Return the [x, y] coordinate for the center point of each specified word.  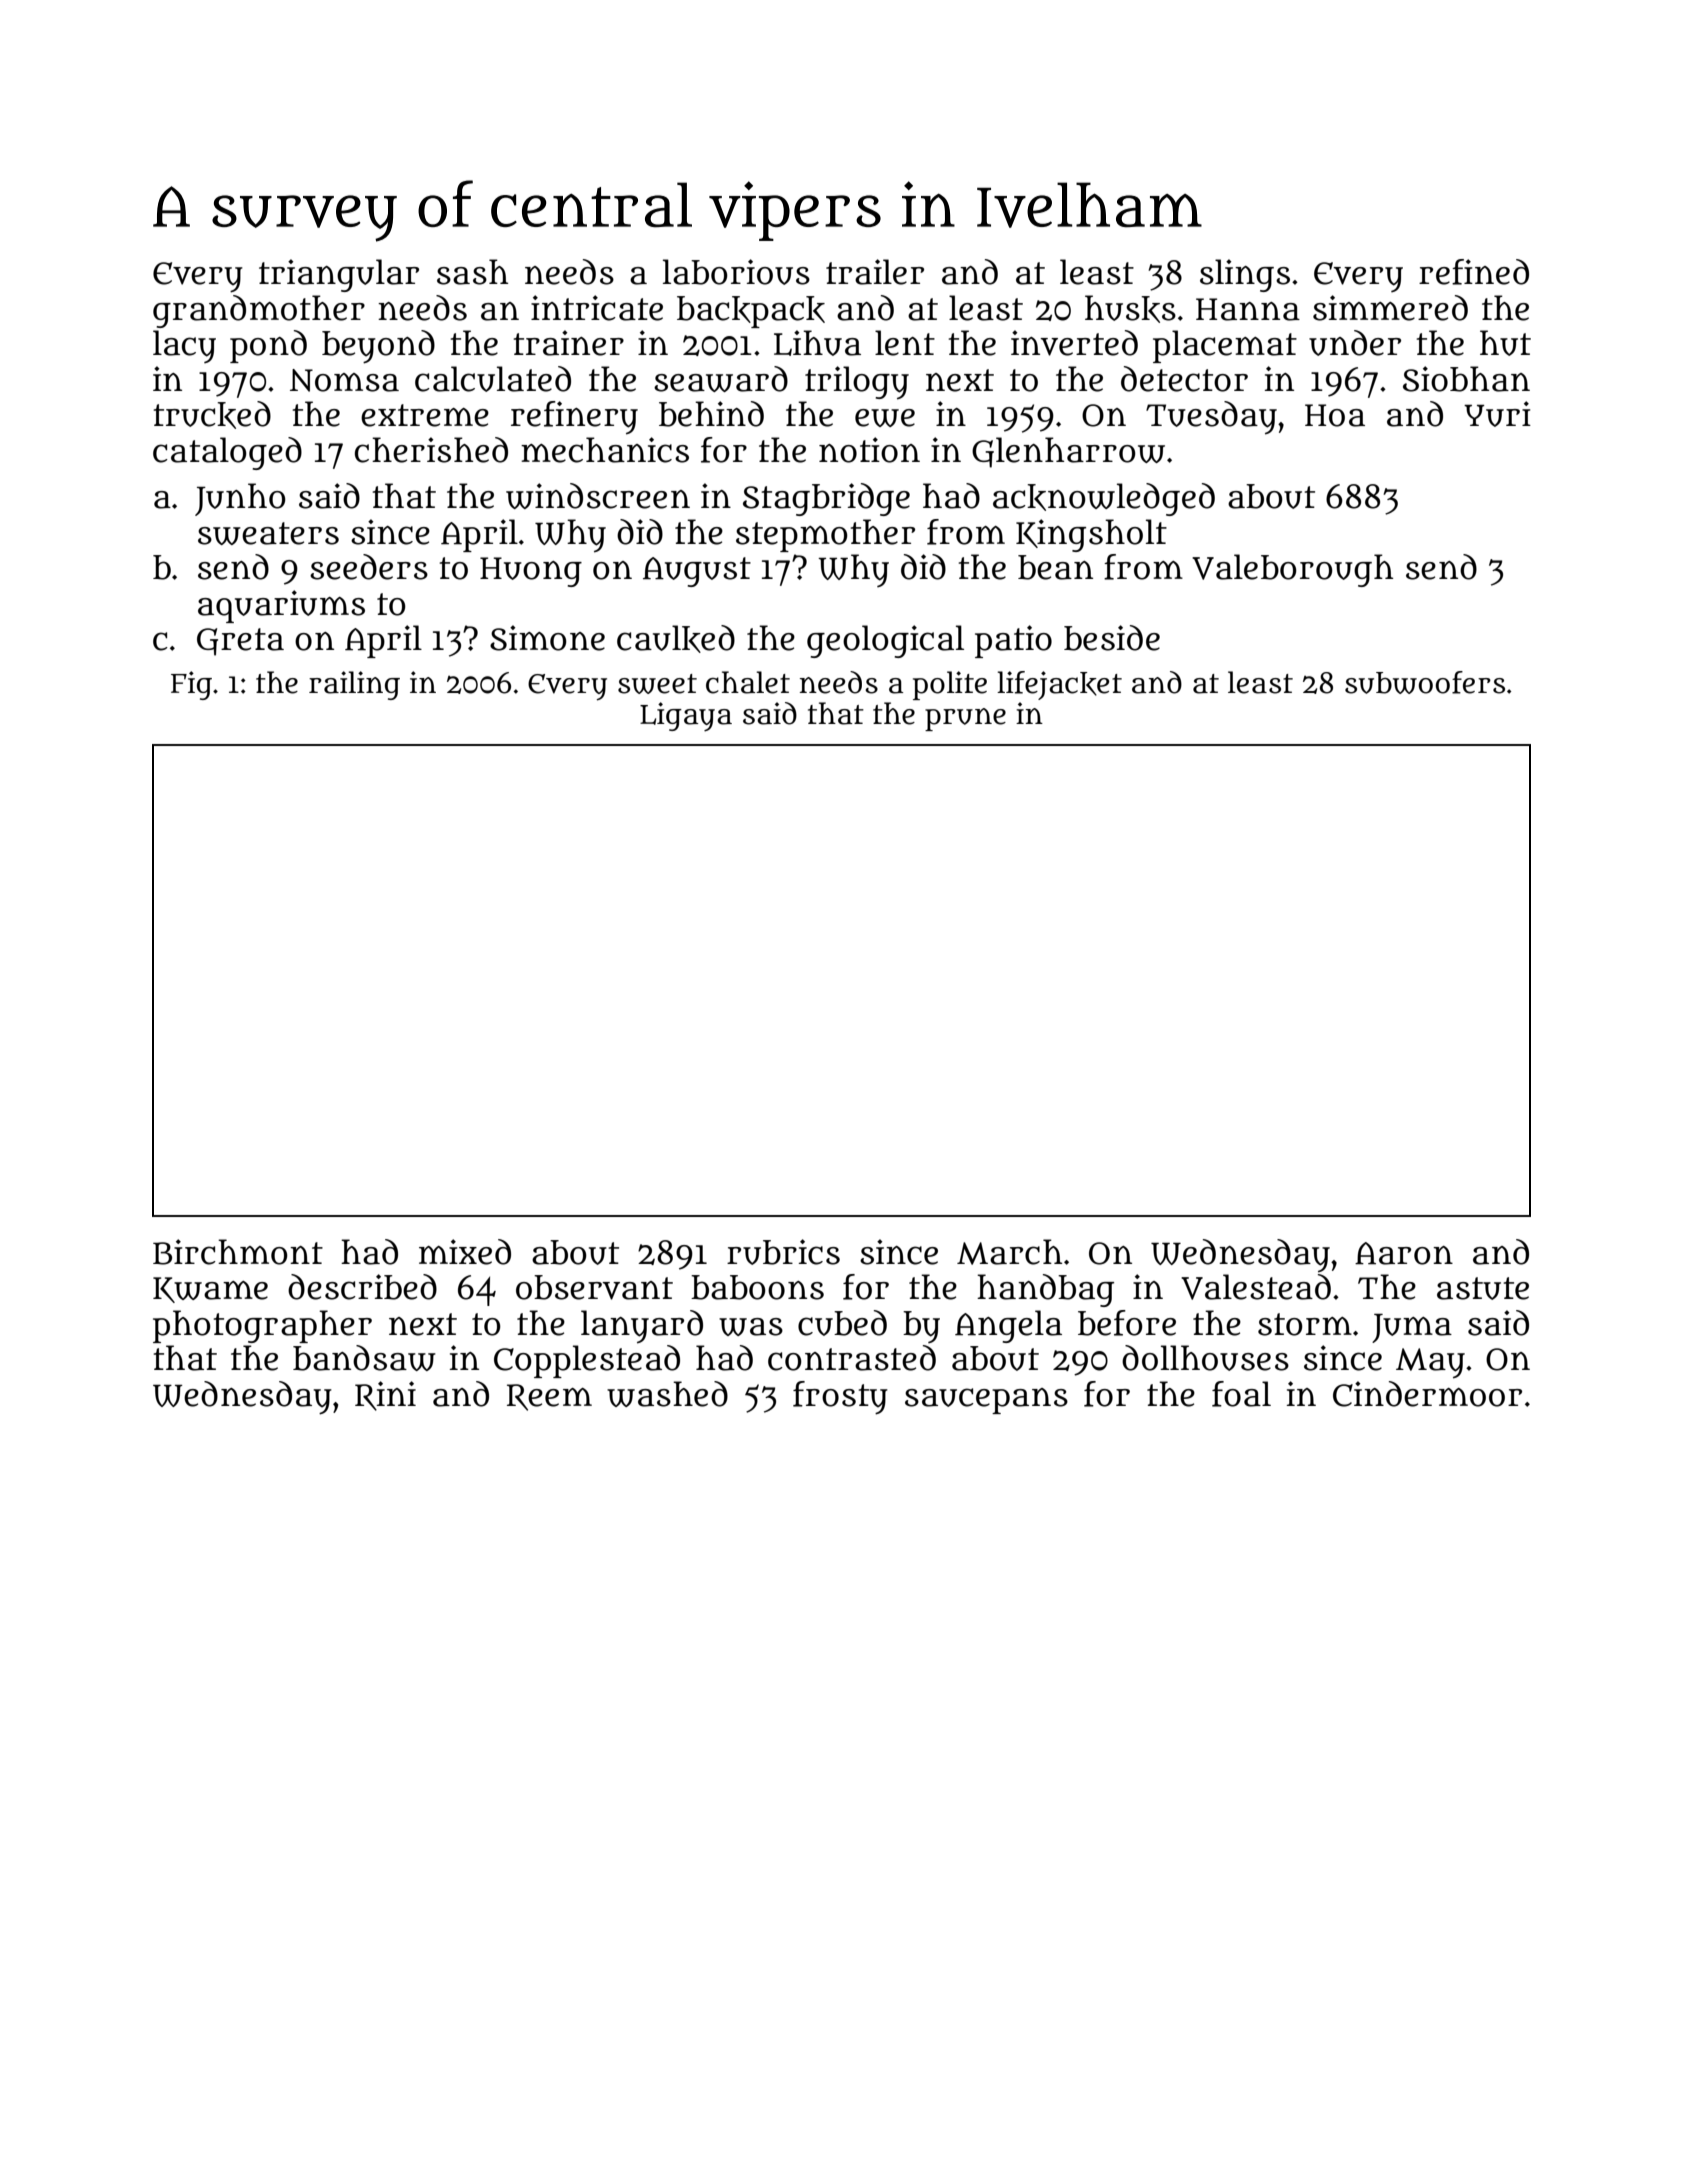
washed [667, 1394]
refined [1474, 272]
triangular [339, 275]
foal [1241, 1394]
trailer [875, 272]
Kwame [210, 1290]
